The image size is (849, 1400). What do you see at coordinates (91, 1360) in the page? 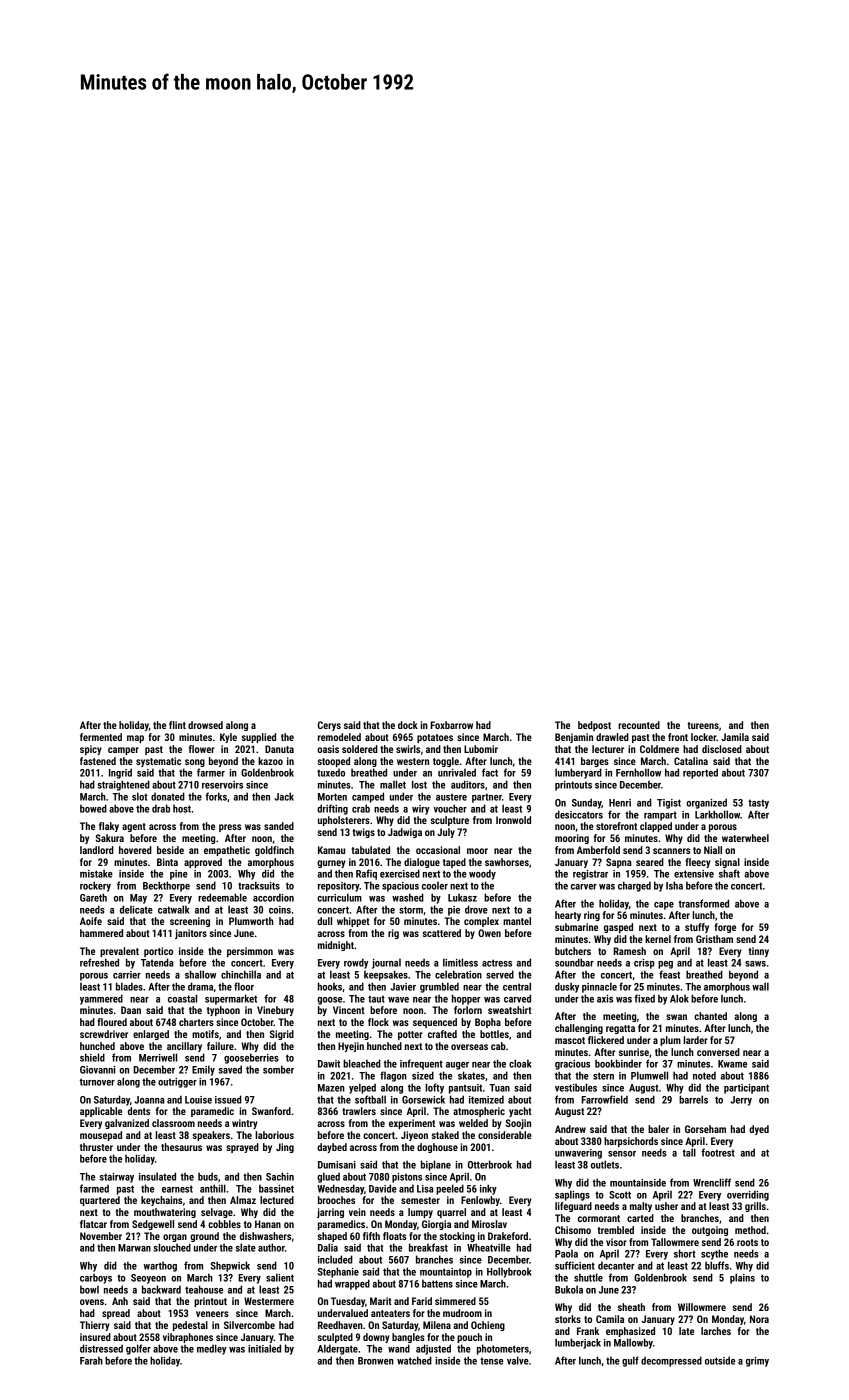
I see `Farah` at bounding box center [91, 1360].
